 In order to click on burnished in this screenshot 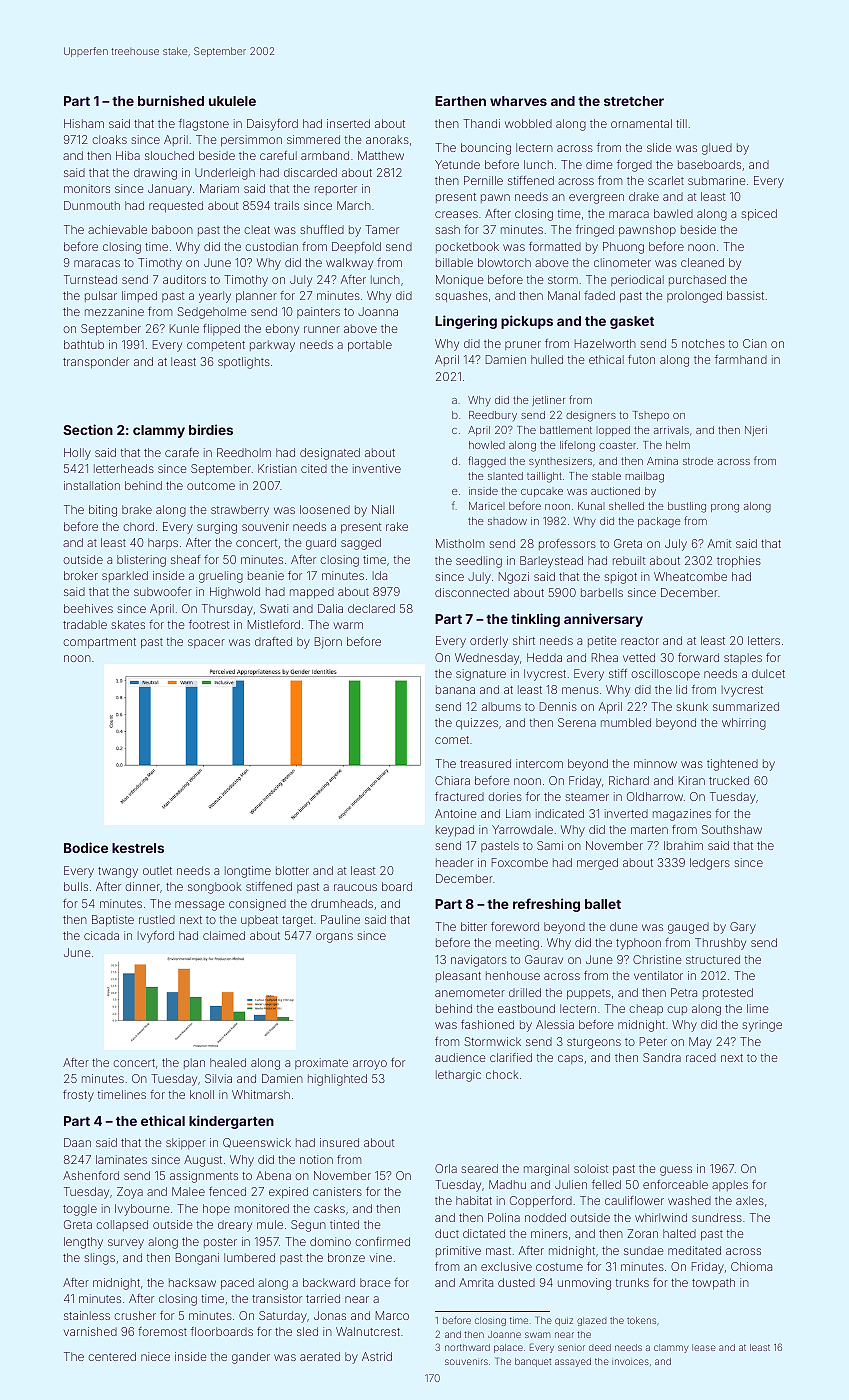, I will do `click(171, 100)`.
